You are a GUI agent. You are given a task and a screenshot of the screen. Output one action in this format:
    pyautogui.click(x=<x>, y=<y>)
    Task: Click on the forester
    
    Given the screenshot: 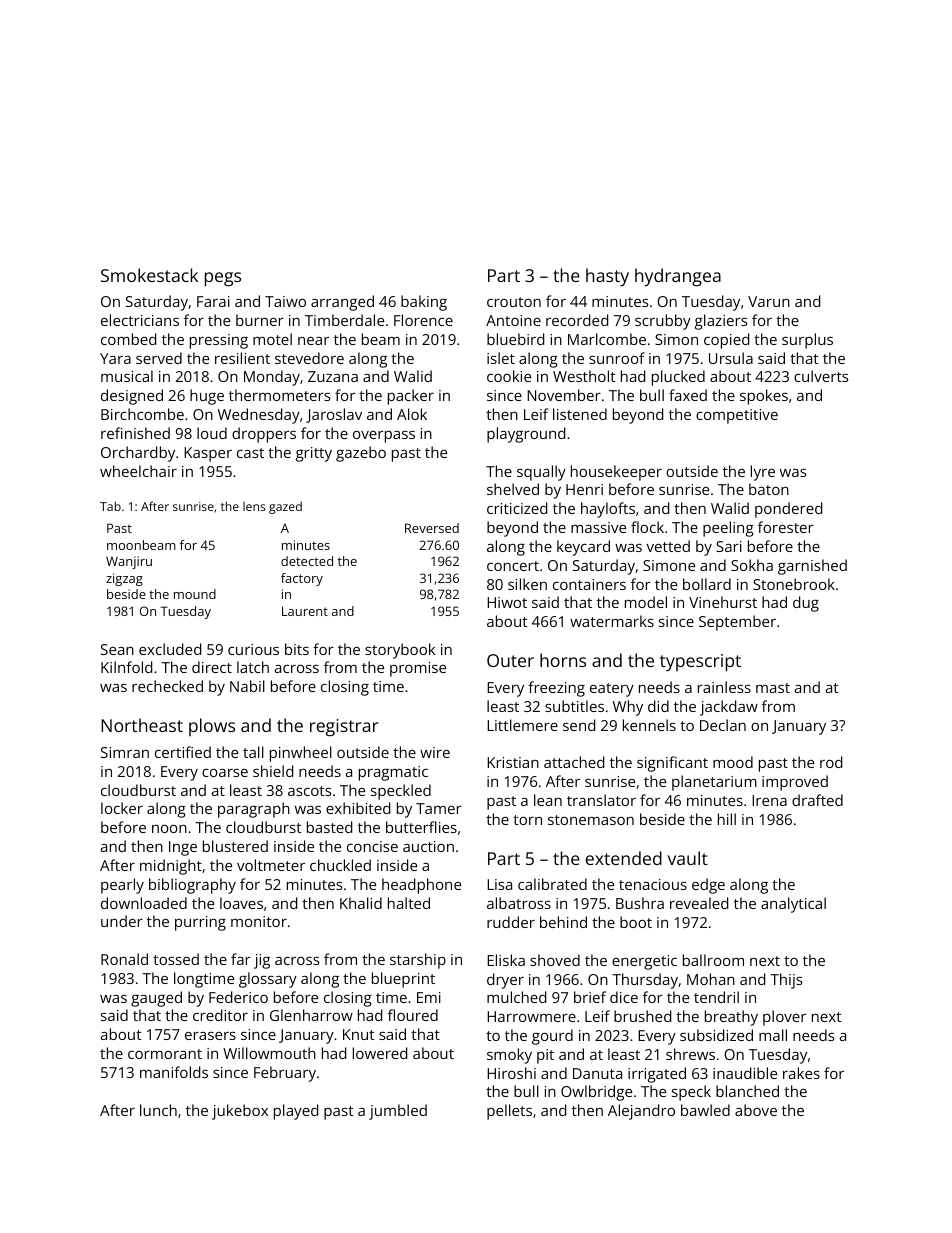 What is the action you would take?
    pyautogui.click(x=786, y=527)
